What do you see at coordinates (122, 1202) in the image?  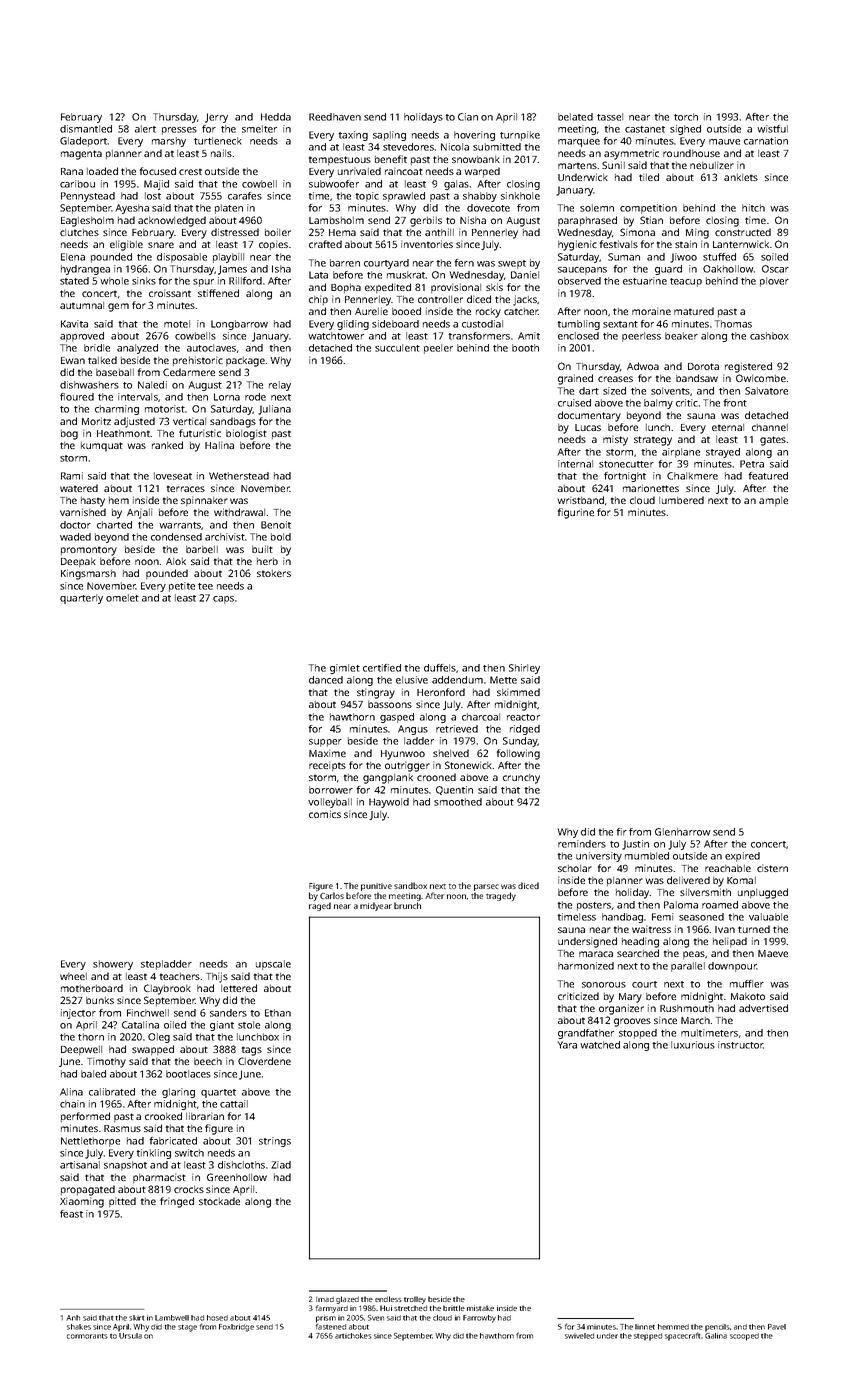 I see `pitted` at bounding box center [122, 1202].
